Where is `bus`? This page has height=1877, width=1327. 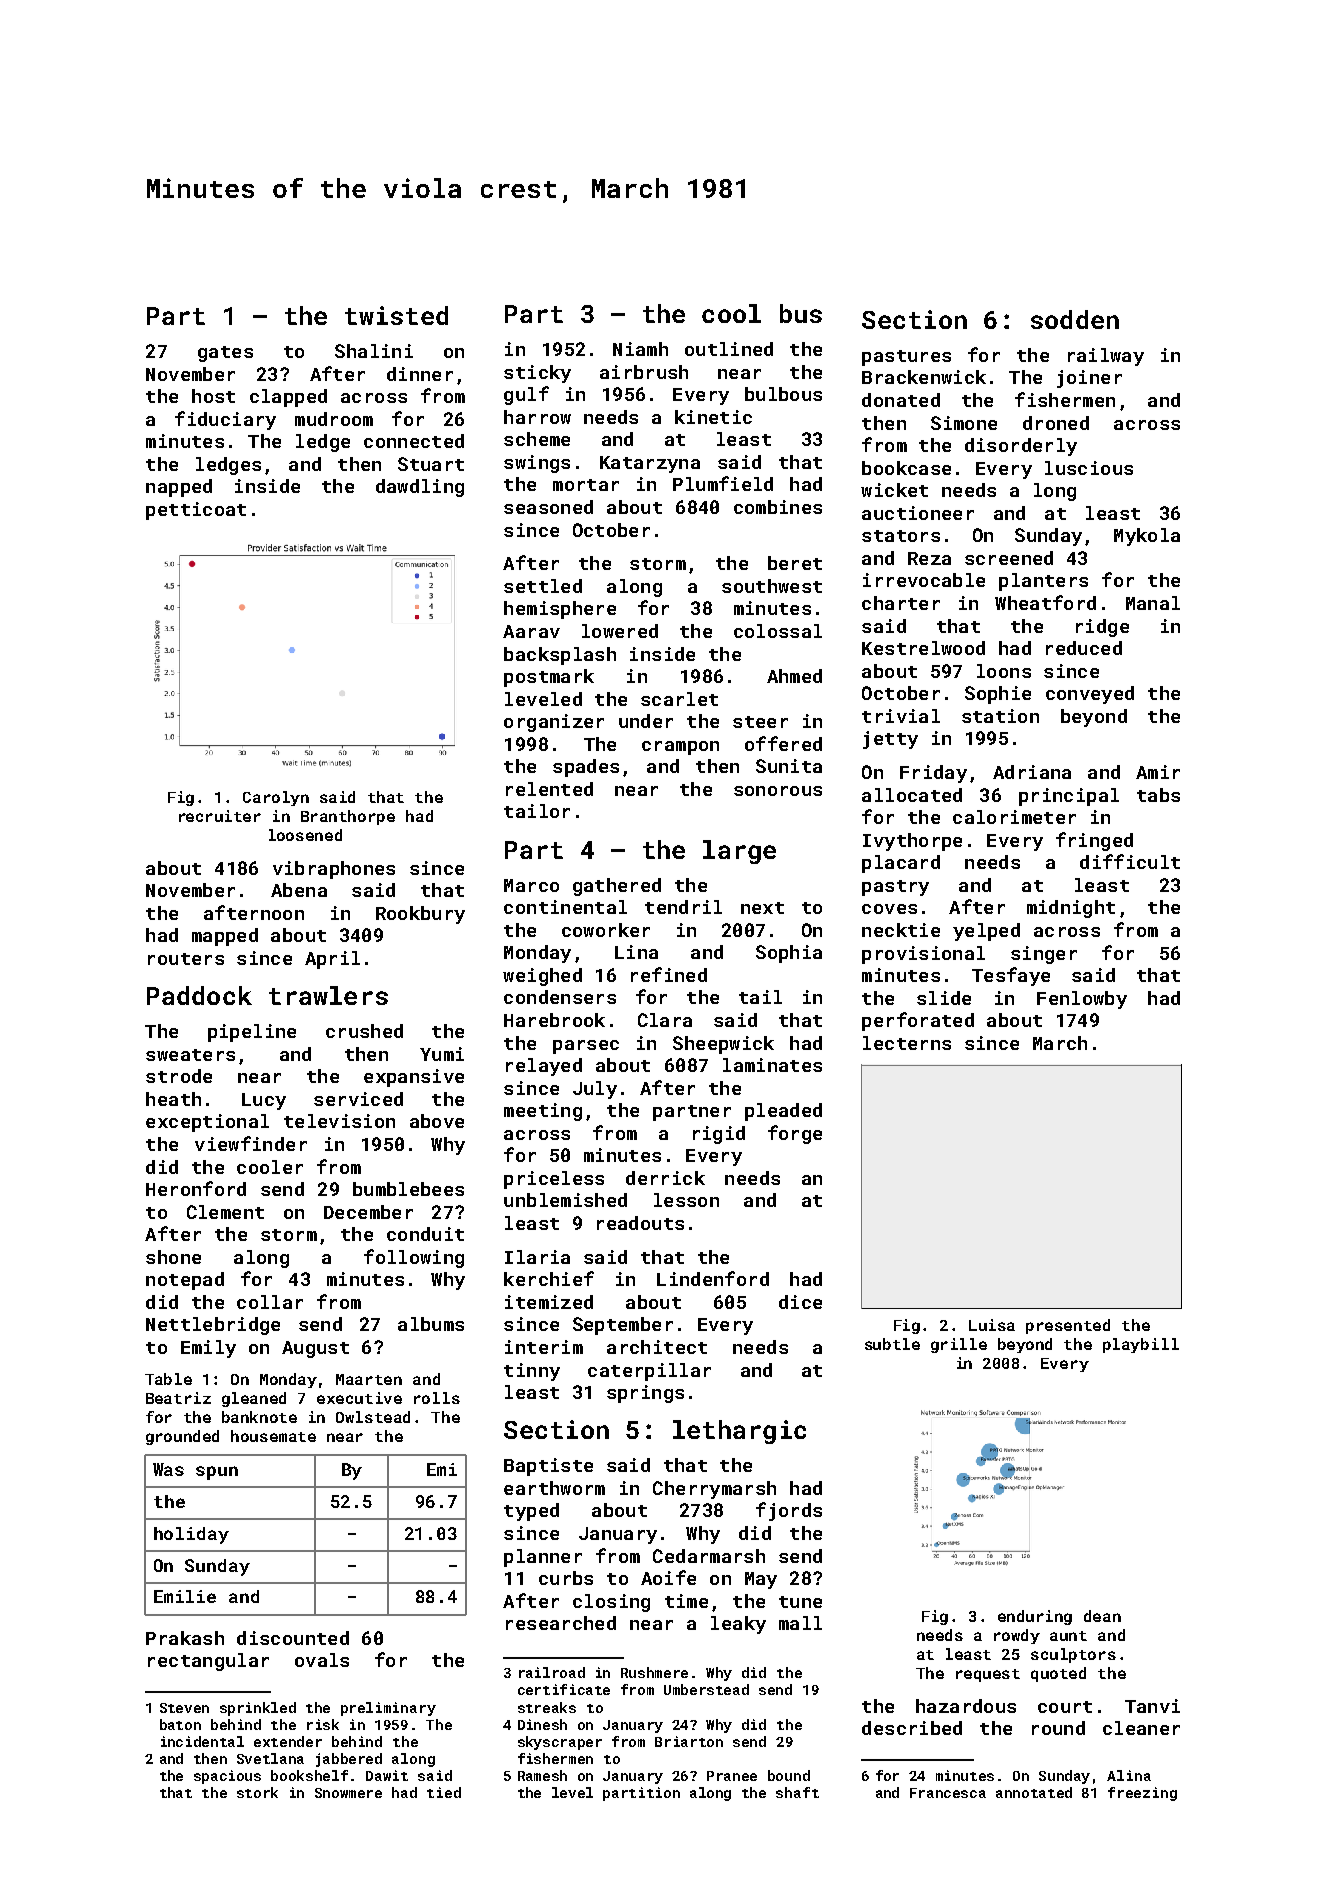 bus is located at coordinates (801, 313).
